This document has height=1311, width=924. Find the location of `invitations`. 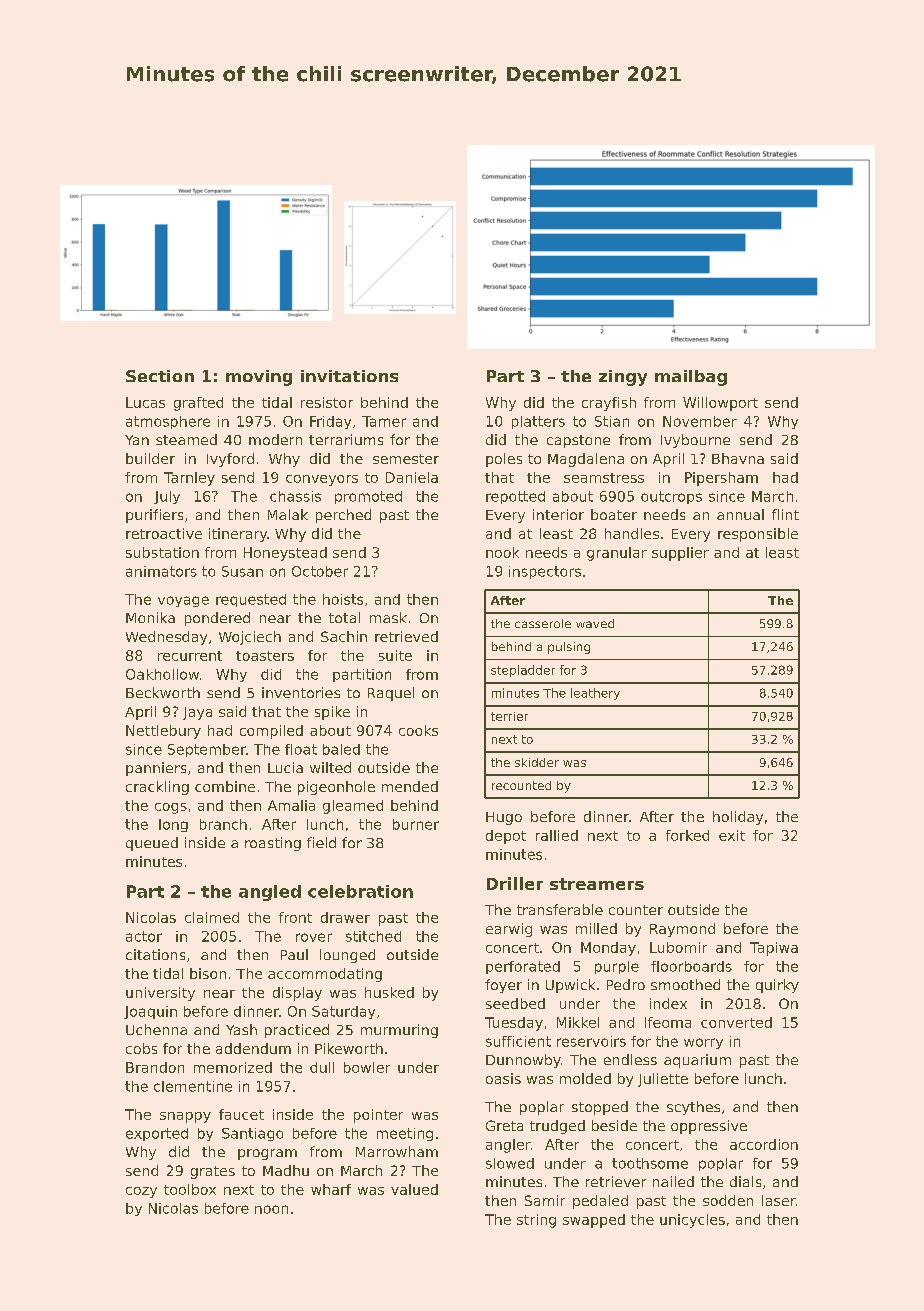

invitations is located at coordinates (349, 376).
